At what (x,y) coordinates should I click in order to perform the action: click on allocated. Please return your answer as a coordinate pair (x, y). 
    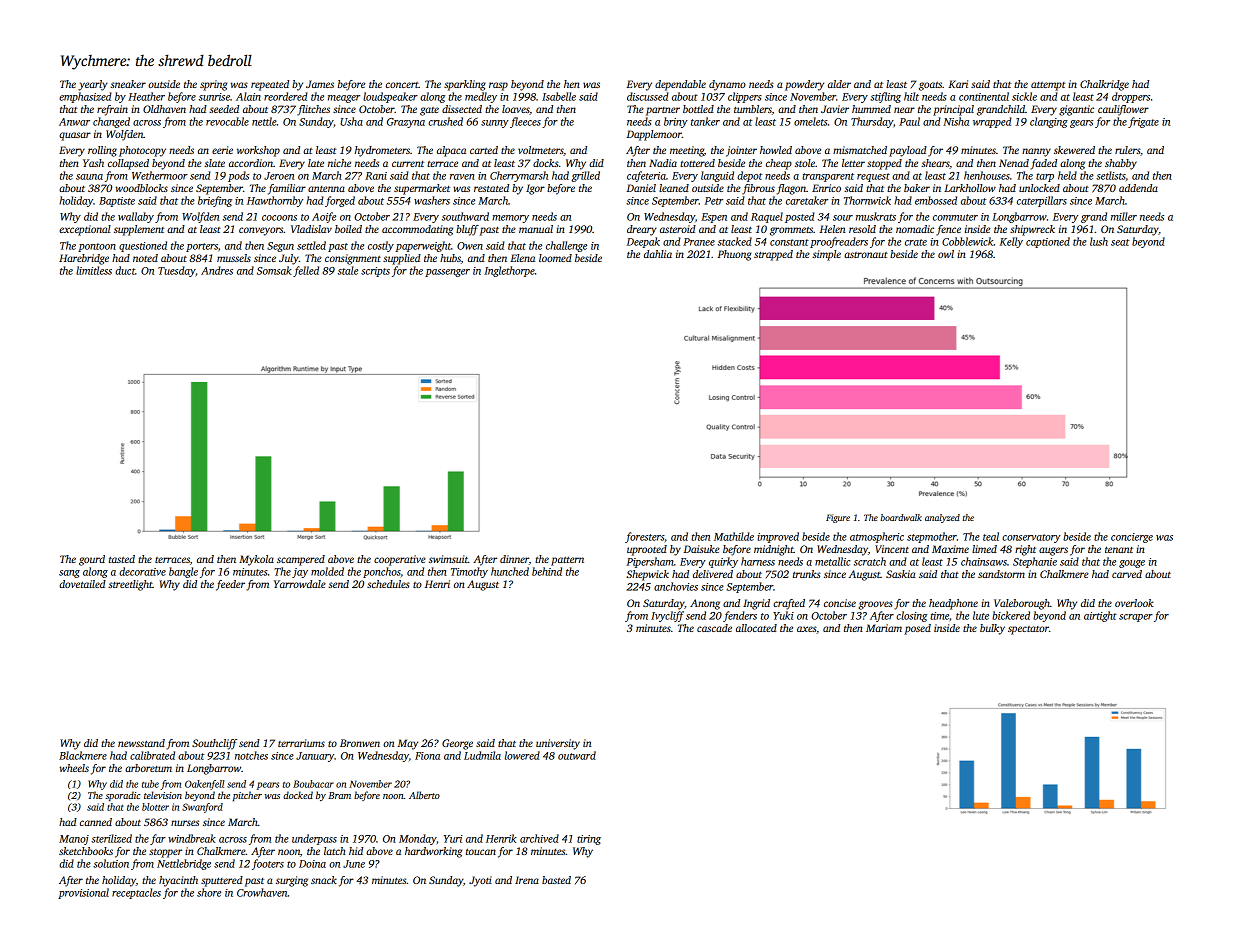
    Looking at the image, I should click on (756, 628).
